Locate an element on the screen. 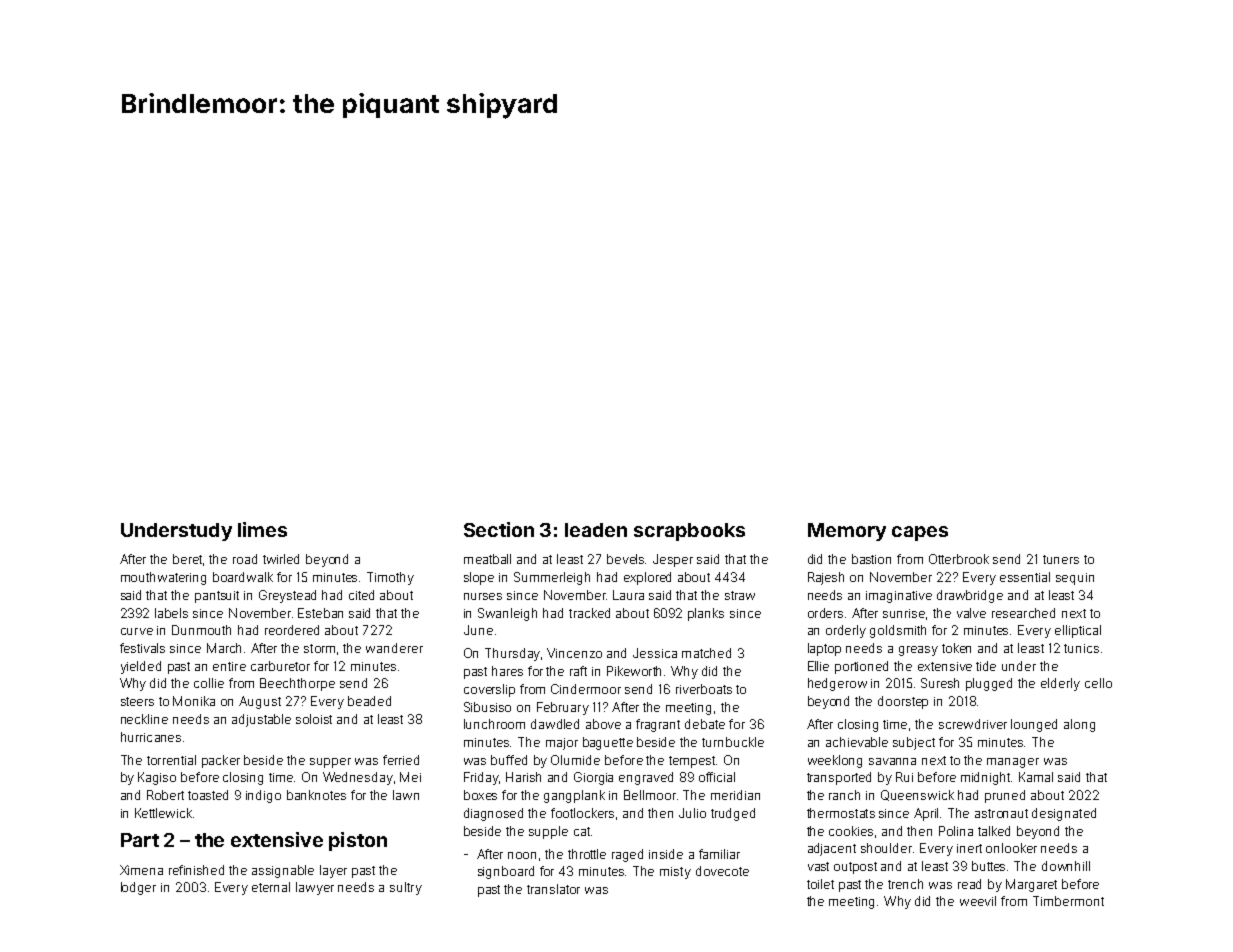 This screenshot has height=952, width=1233. layer is located at coordinates (333, 871).
